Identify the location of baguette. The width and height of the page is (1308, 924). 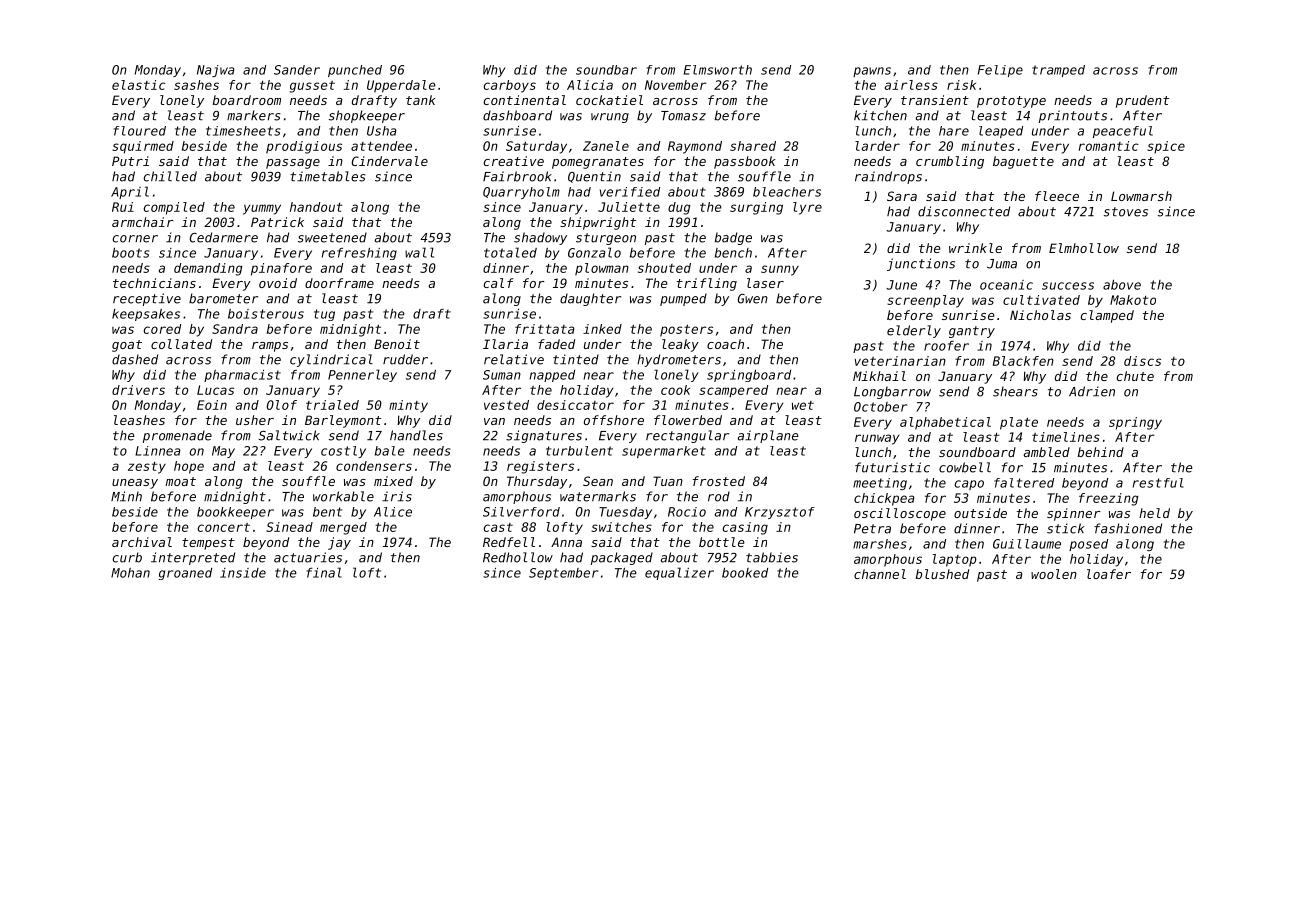
(1023, 162).
